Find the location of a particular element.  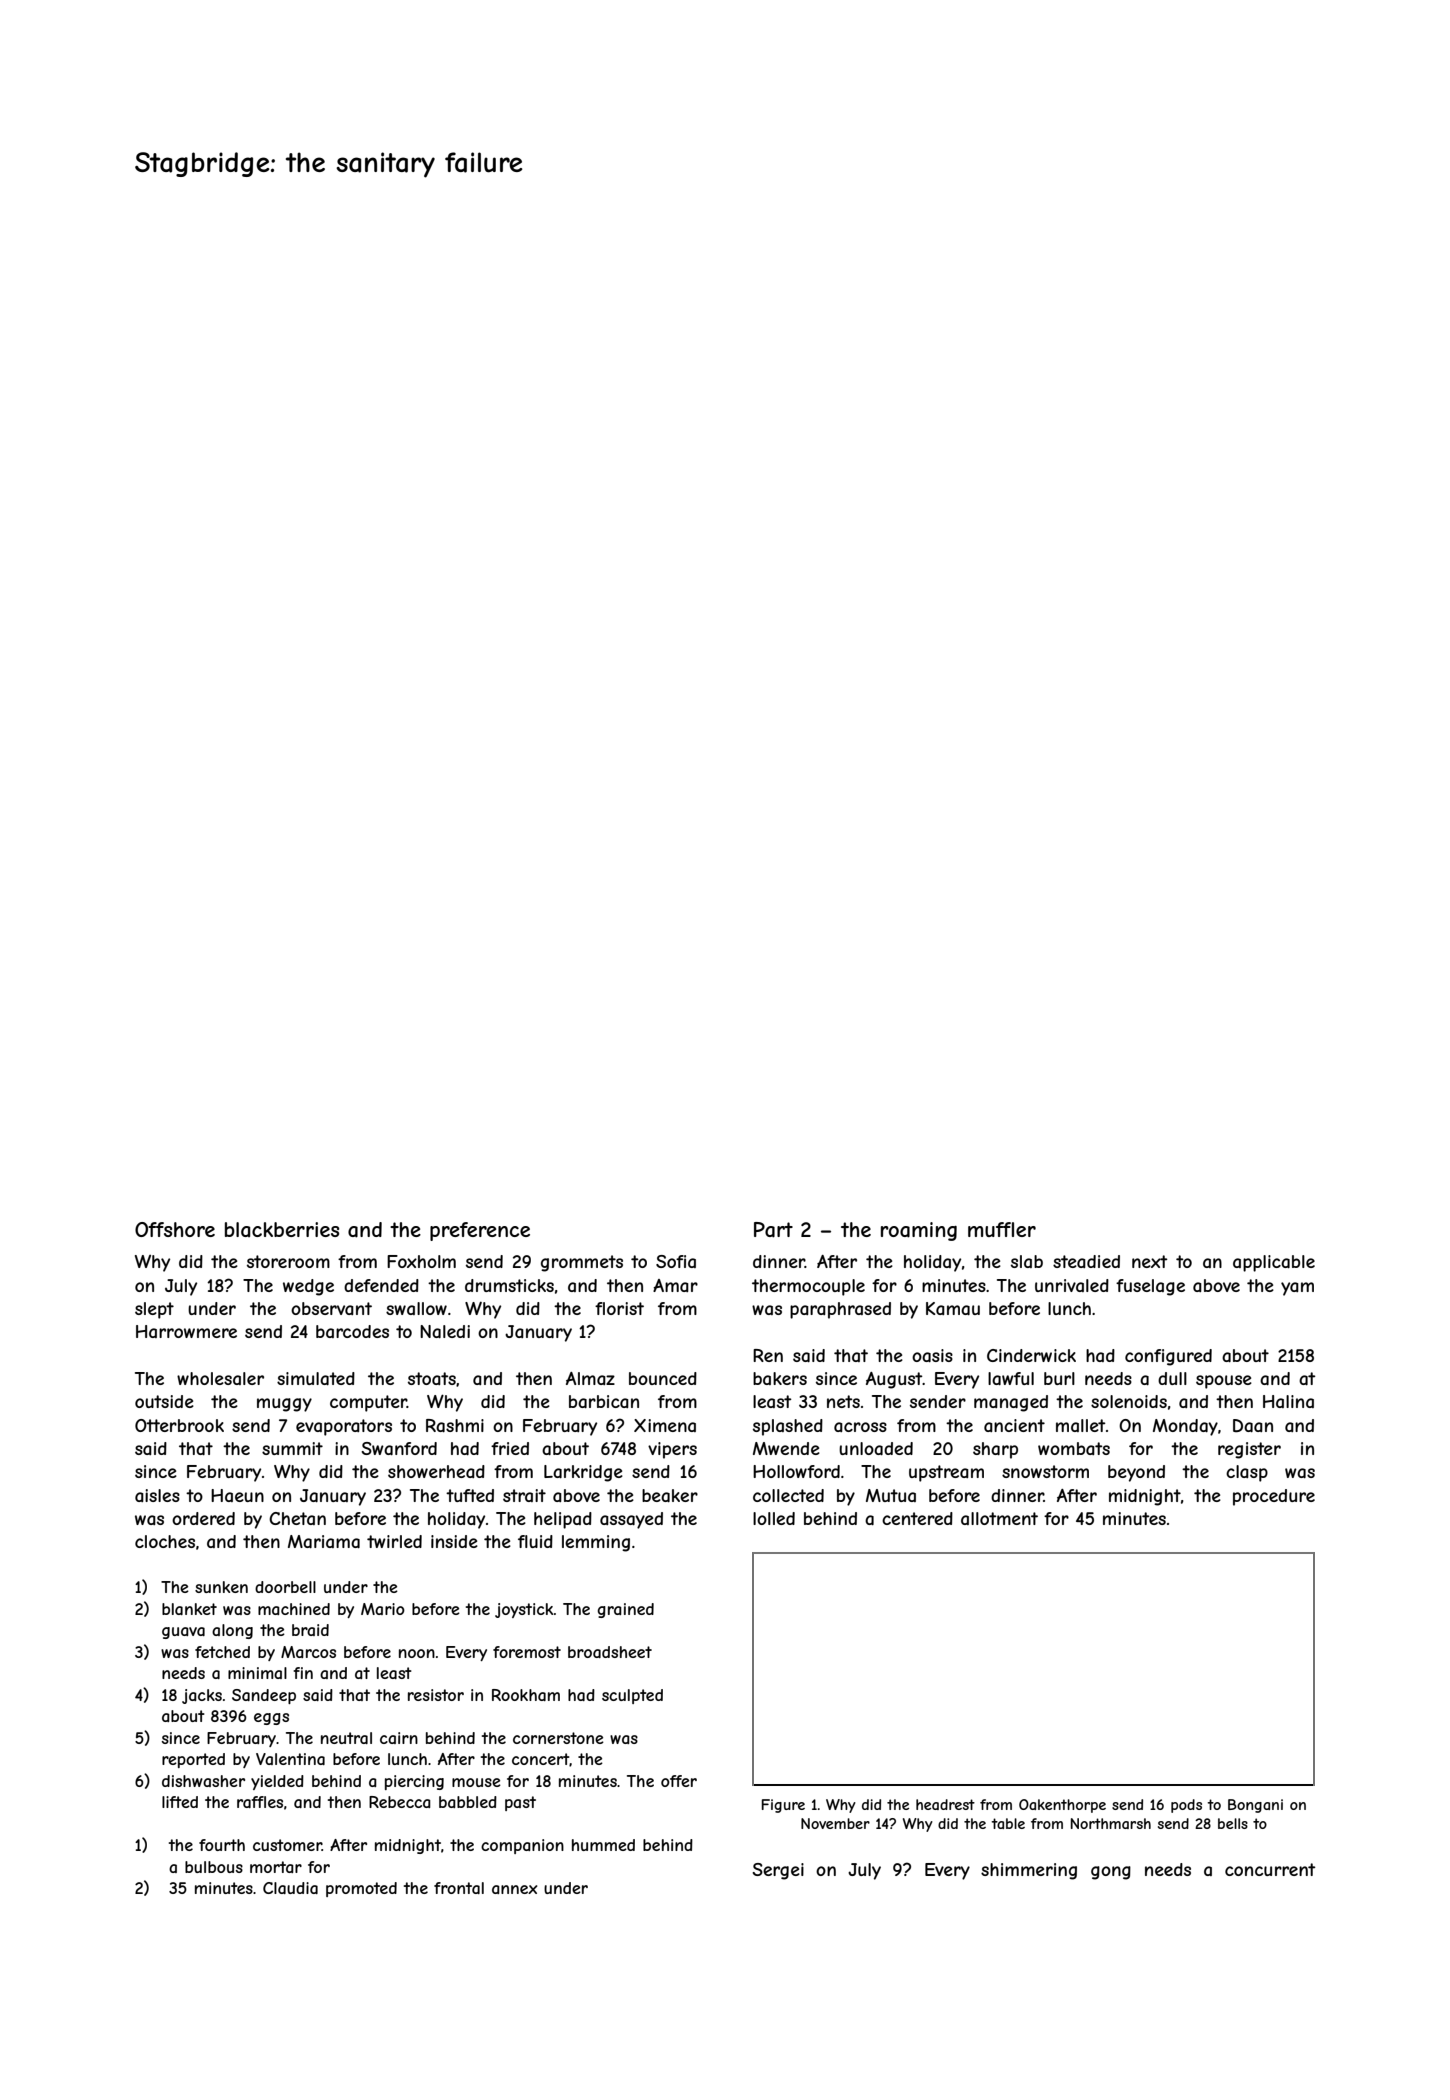

grained is located at coordinates (626, 1610).
